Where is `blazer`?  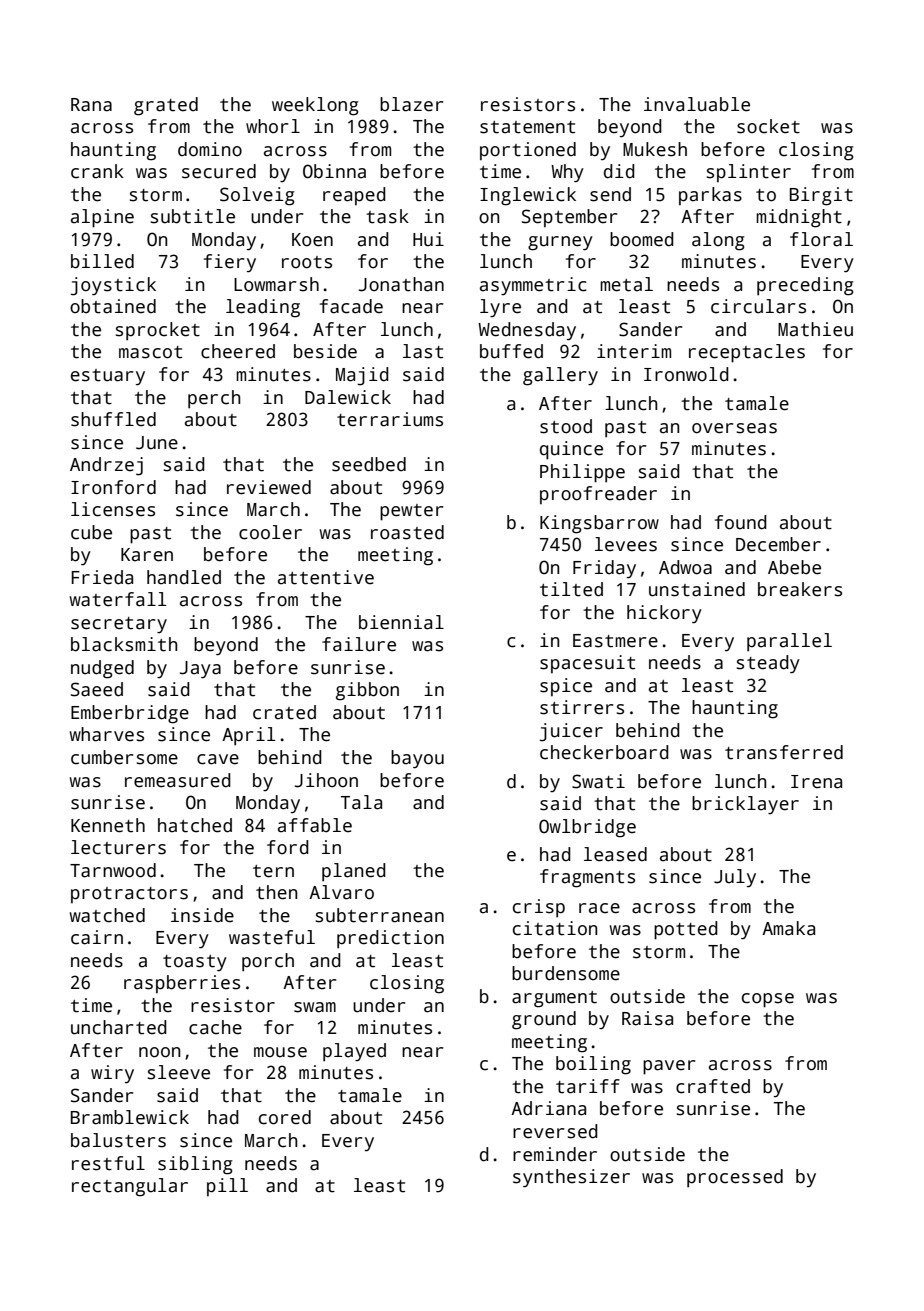 blazer is located at coordinates (411, 104).
